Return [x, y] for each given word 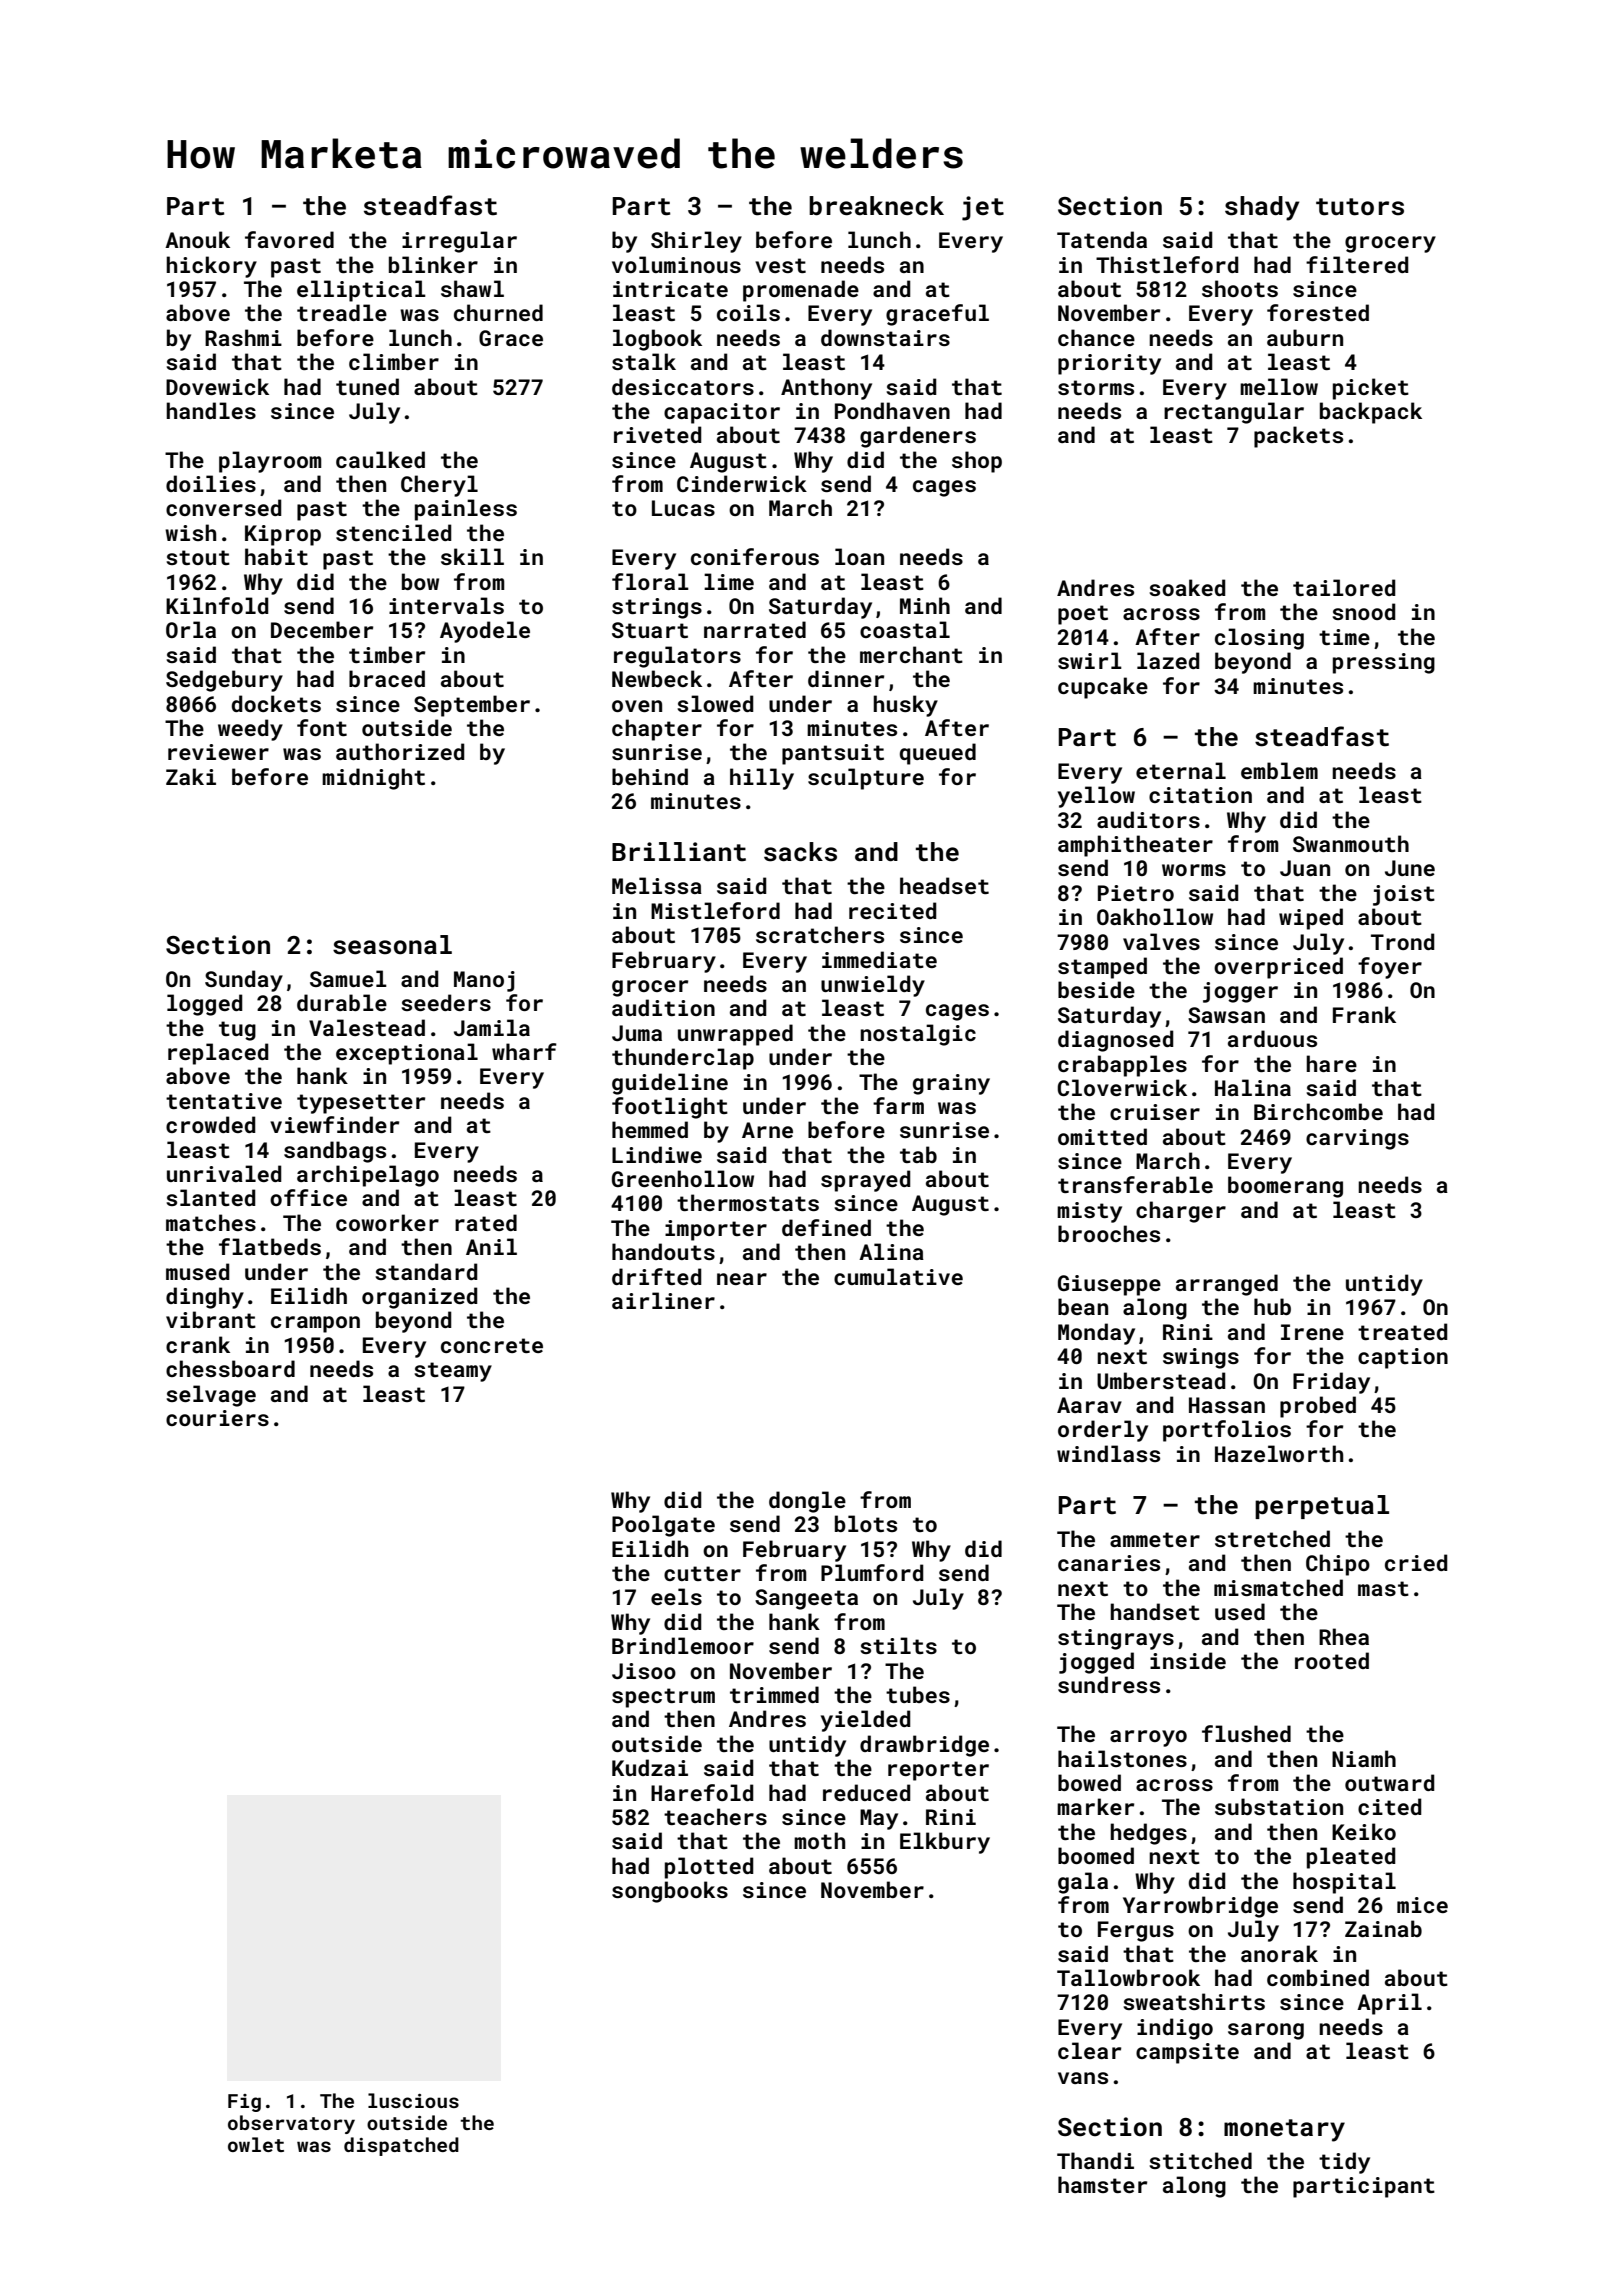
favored [289, 239]
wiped [1311, 919]
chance [1096, 337]
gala [1083, 1883]
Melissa [657, 885]
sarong [1266, 2031]
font [322, 727]
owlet [256, 2144]
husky [905, 706]
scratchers [820, 934]
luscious [413, 2100]
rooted [1332, 1660]
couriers [217, 1418]
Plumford [872, 1572]
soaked [1187, 587]
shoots [1240, 288]
